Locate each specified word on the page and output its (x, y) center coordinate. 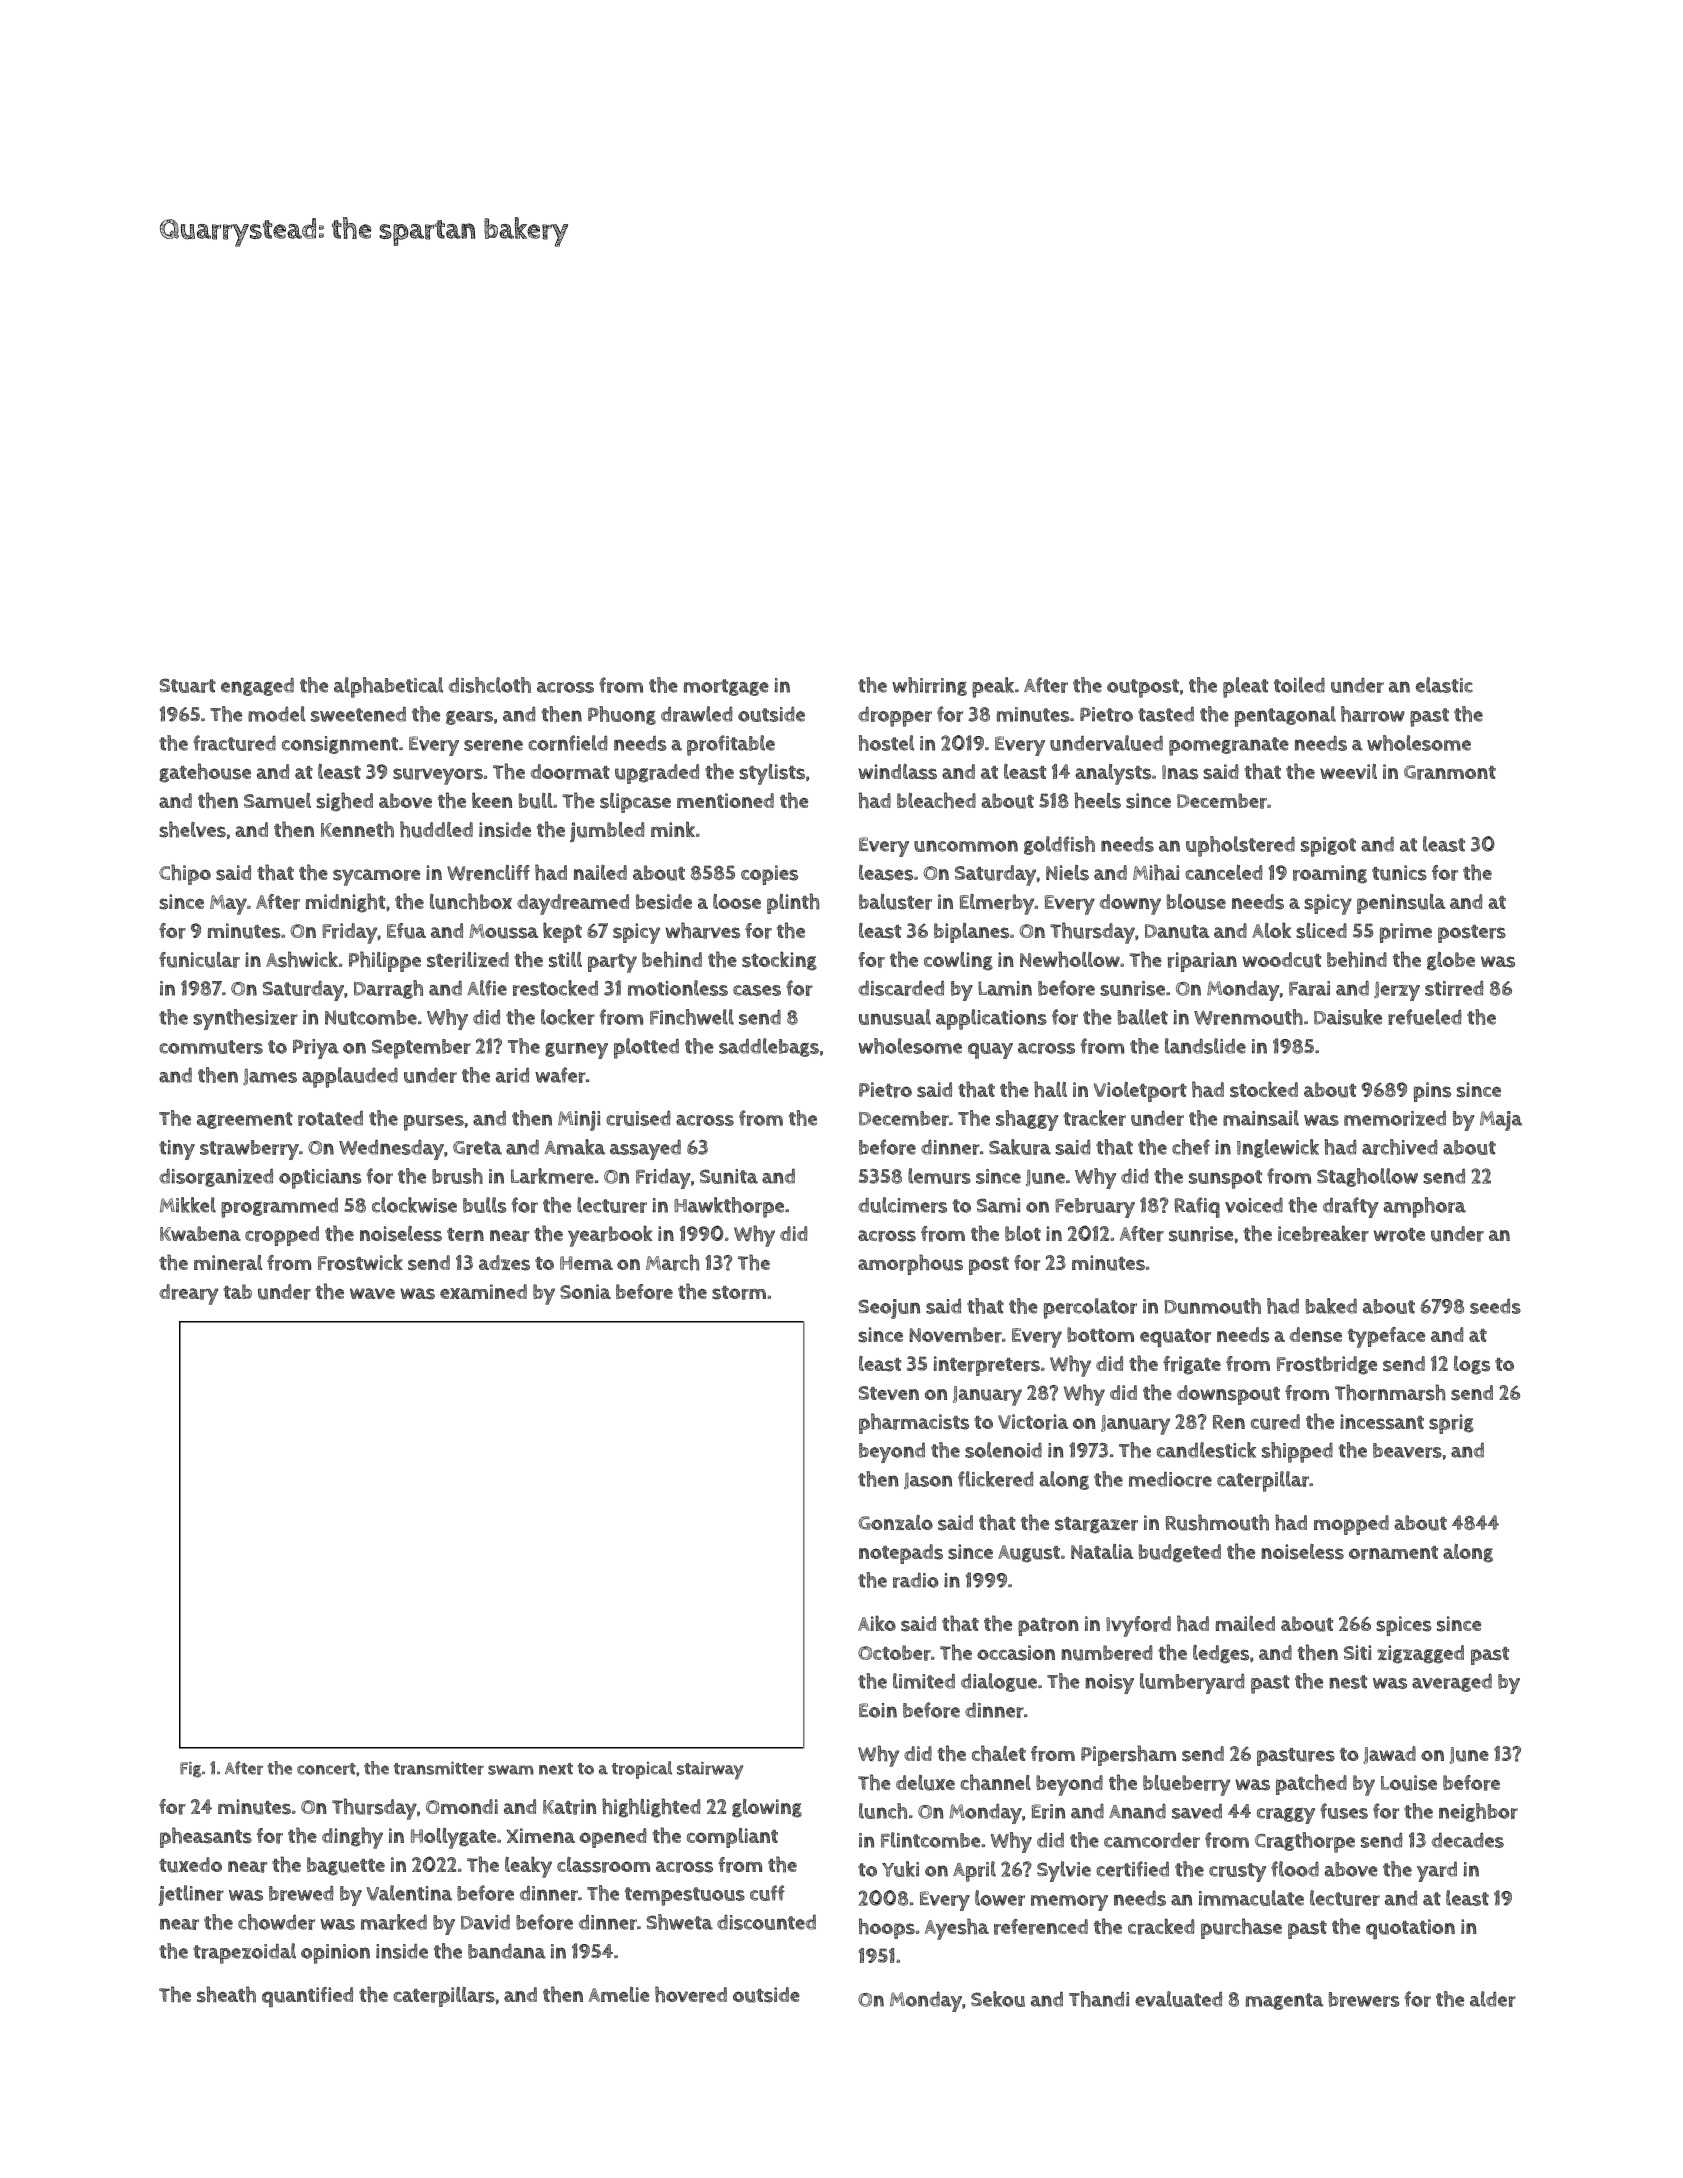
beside (664, 902)
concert (326, 1769)
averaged (1452, 1683)
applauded (350, 1077)
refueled (1425, 1017)
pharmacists (914, 1423)
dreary (189, 1294)
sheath (226, 1994)
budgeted (1180, 1553)
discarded (901, 988)
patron (1048, 1627)
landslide (1205, 1046)
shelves (192, 829)
